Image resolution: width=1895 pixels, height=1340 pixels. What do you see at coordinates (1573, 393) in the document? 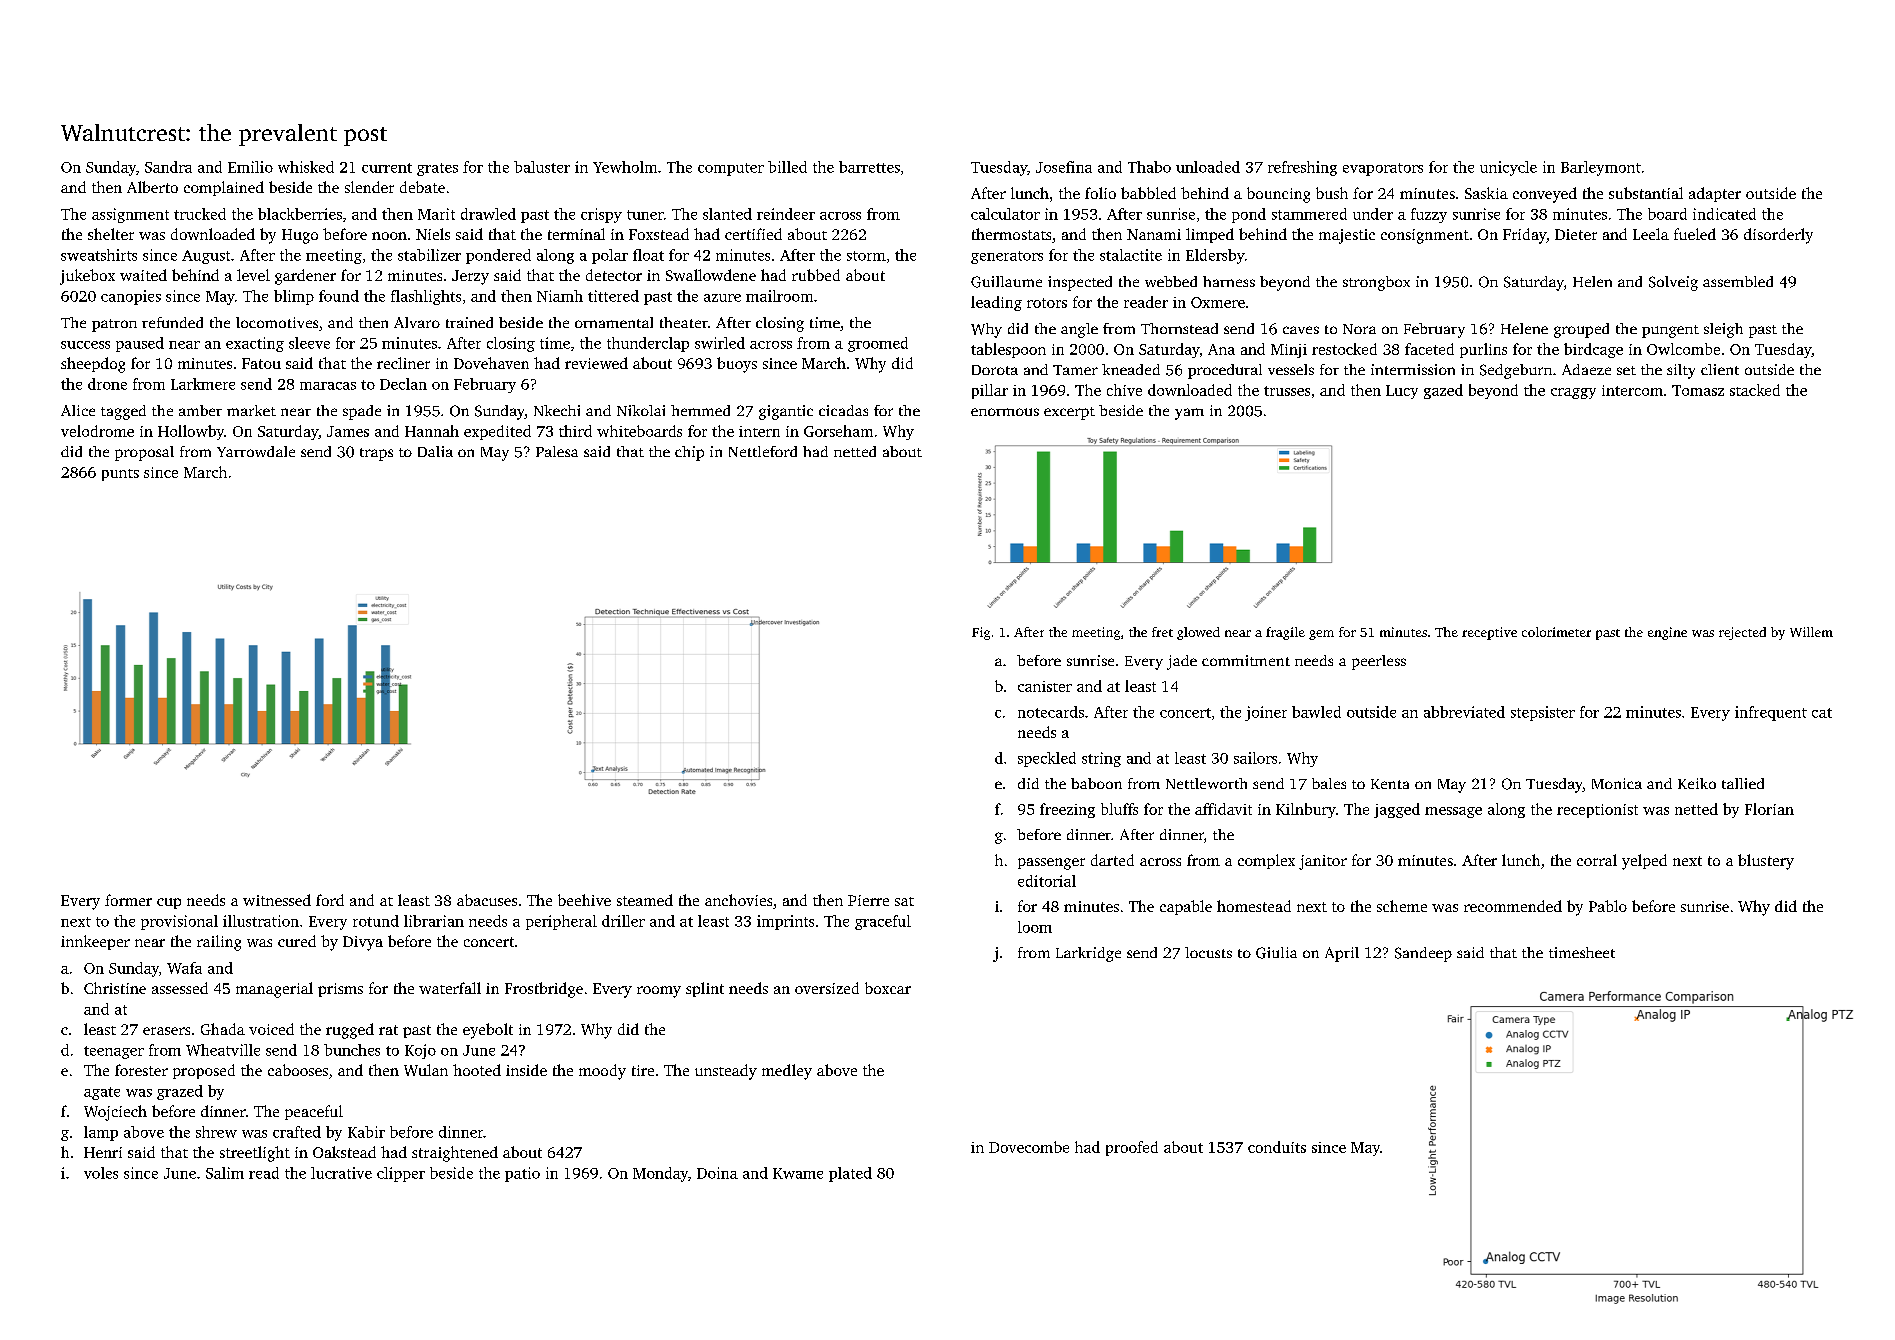
I see `craggy` at bounding box center [1573, 393].
